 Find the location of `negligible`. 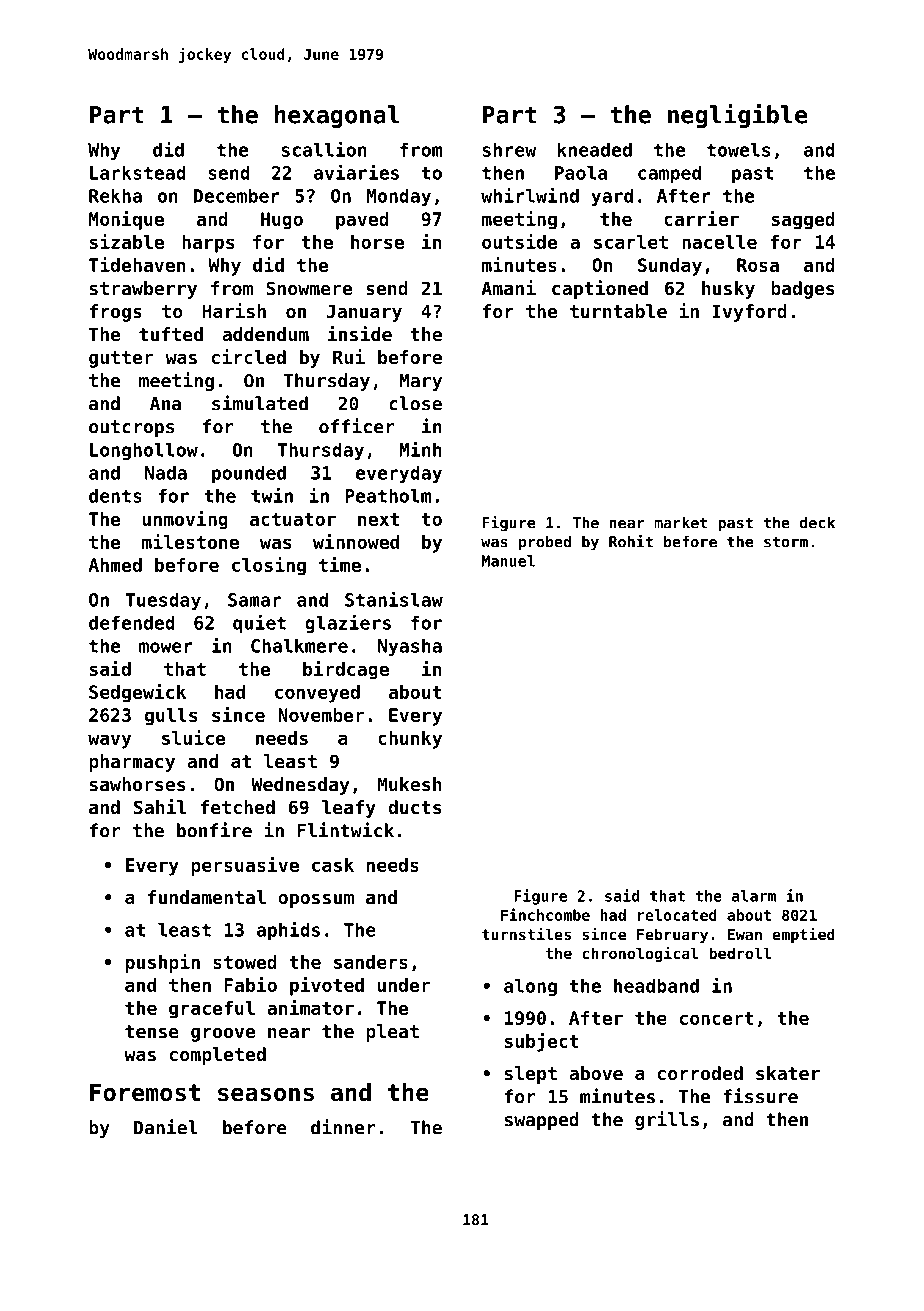

negligible is located at coordinates (737, 116).
